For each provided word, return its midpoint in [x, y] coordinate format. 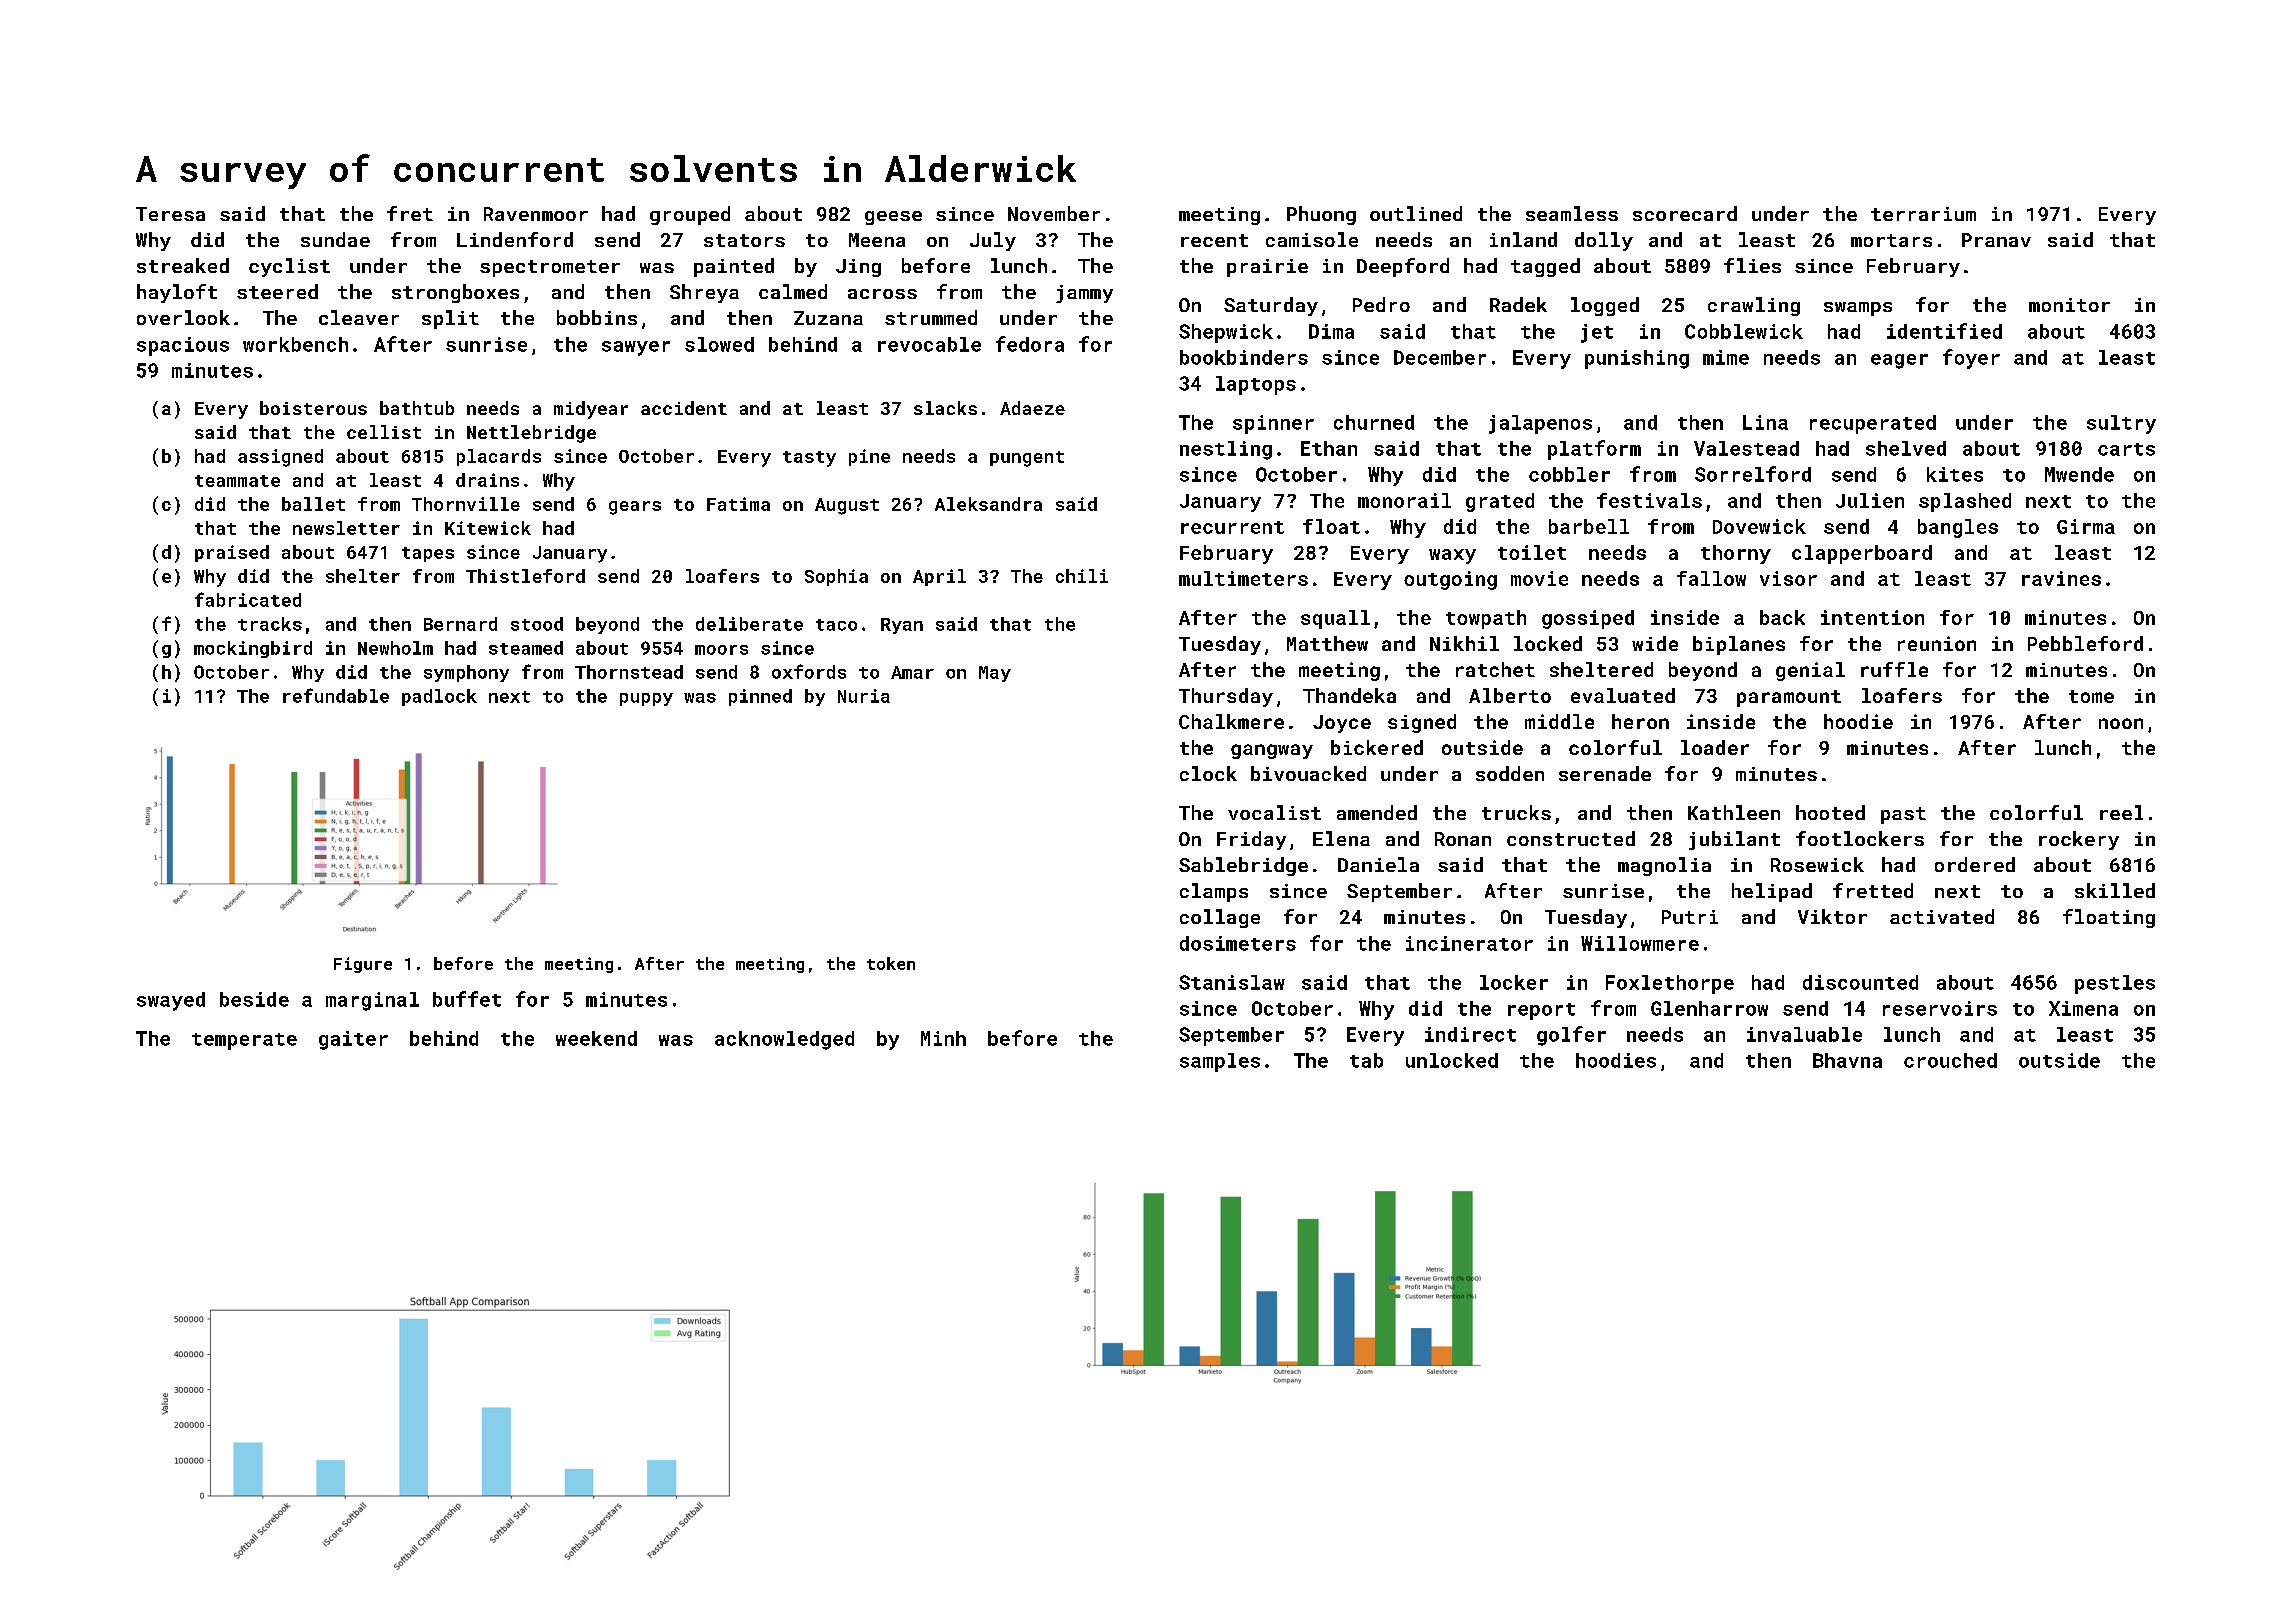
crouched [1950, 1060]
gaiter [353, 1040]
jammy [1084, 294]
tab [1366, 1060]
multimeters [1243, 578]
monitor [2069, 305]
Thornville [466, 504]
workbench [295, 344]
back [1782, 617]
